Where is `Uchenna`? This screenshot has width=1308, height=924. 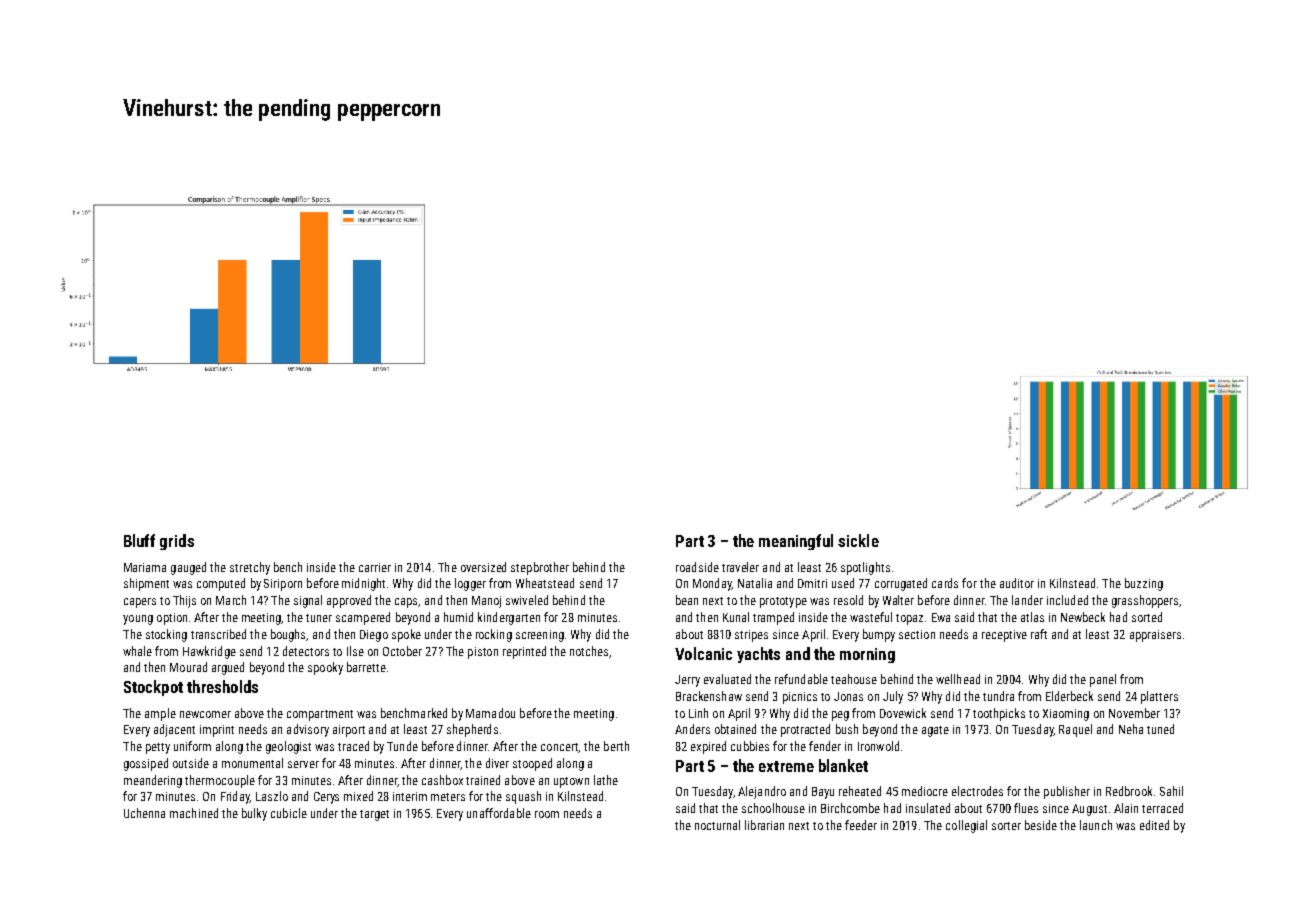 Uchenna is located at coordinates (144, 813).
